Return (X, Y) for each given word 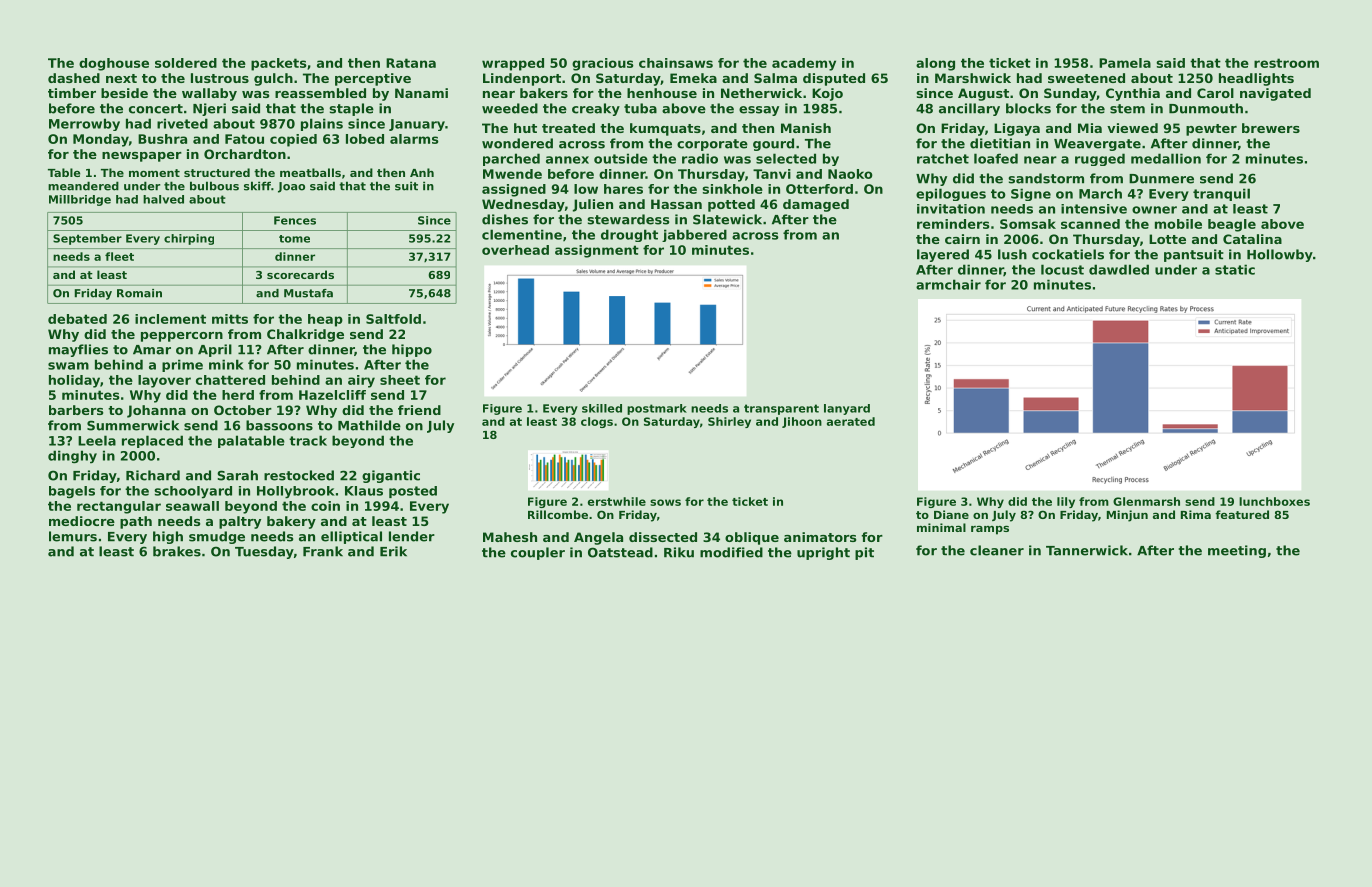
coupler (538, 553)
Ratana (411, 63)
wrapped (513, 64)
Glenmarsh (1146, 501)
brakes (177, 551)
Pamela (1125, 63)
